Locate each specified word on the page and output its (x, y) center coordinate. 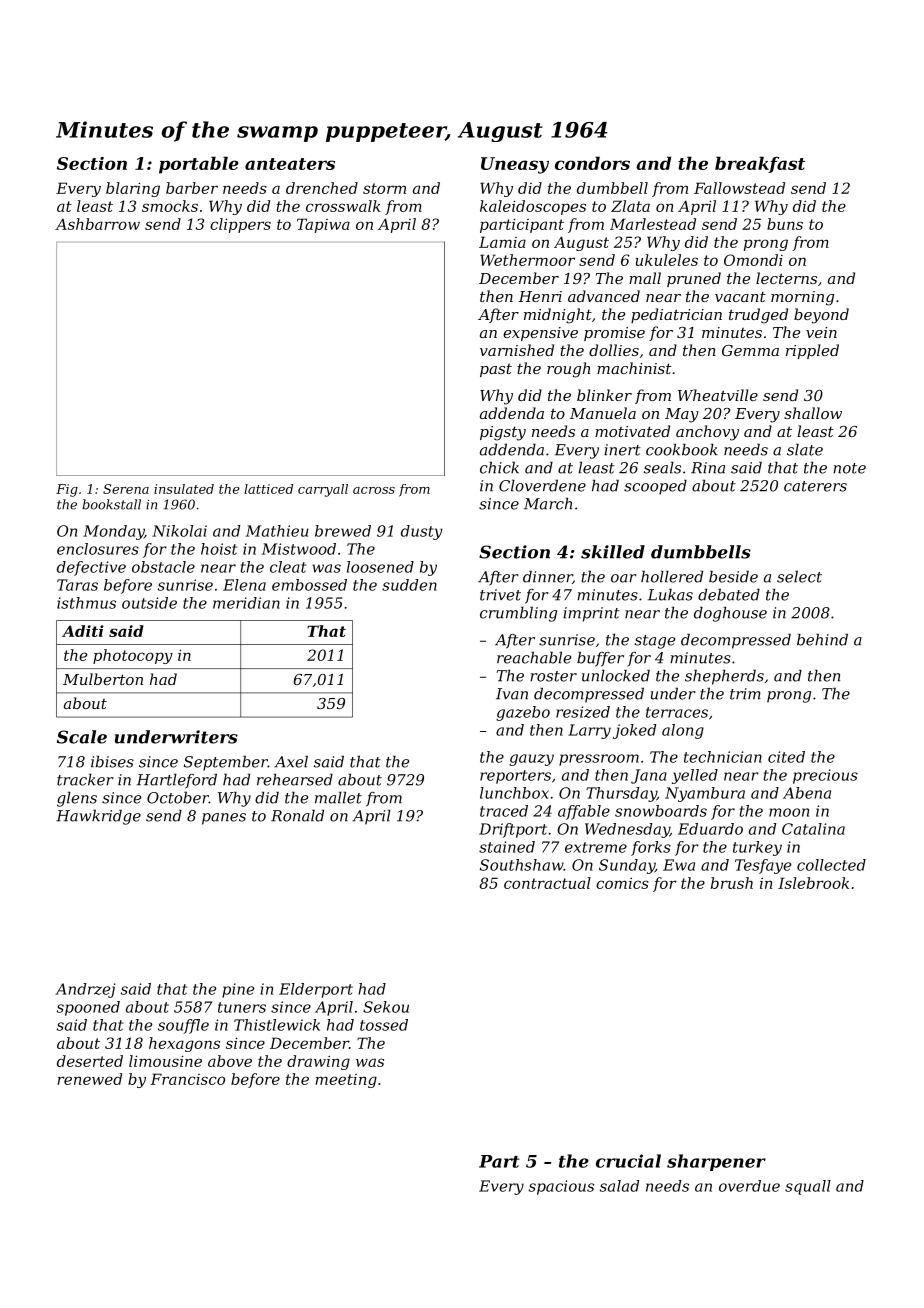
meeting (346, 1081)
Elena (244, 585)
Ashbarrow (97, 224)
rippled (812, 351)
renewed (89, 1079)
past (496, 370)
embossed (309, 585)
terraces (677, 712)
